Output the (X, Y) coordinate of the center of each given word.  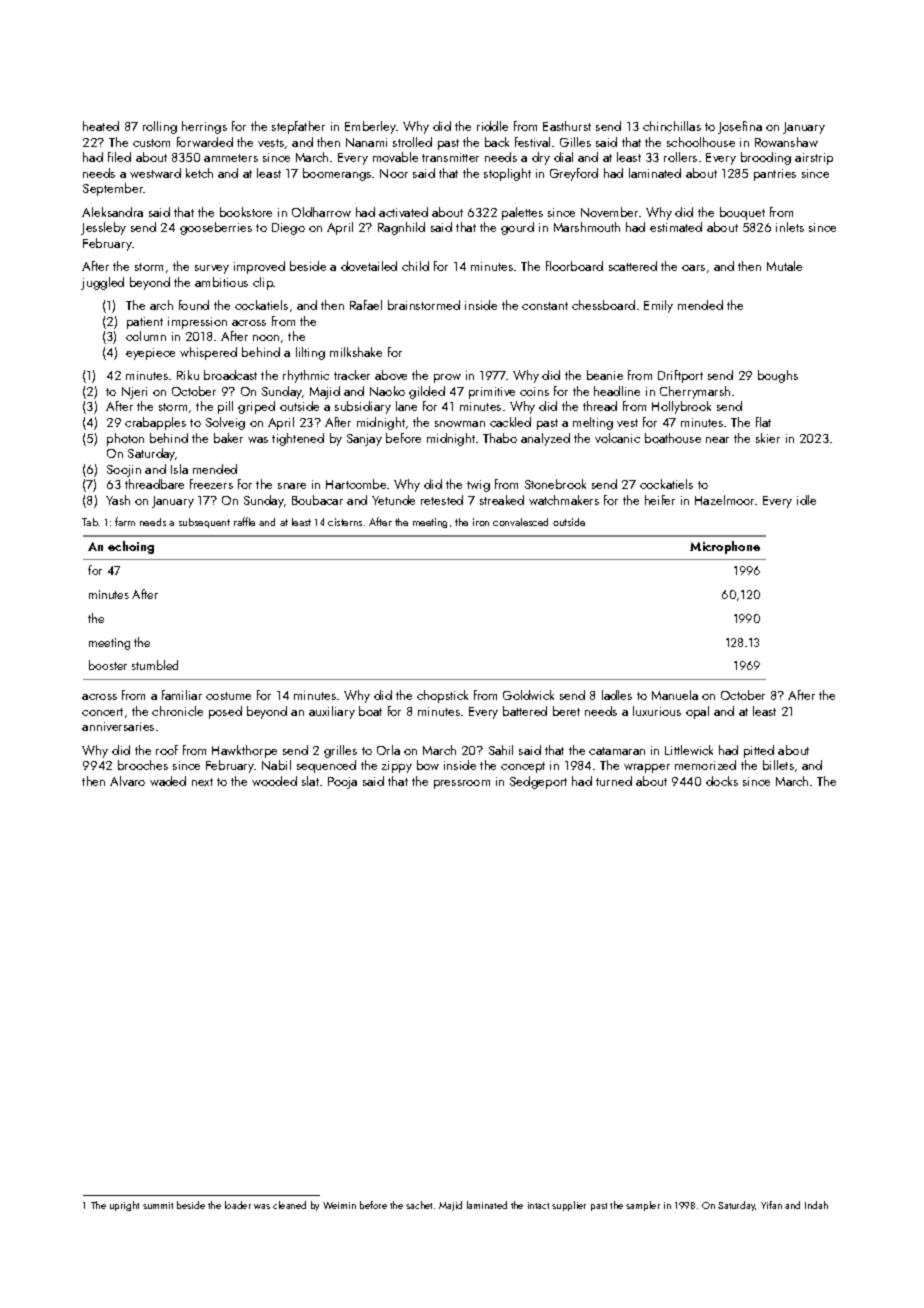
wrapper (647, 768)
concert (102, 712)
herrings (204, 127)
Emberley (371, 127)
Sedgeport (538, 782)
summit (158, 1205)
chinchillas (672, 126)
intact (538, 1205)
